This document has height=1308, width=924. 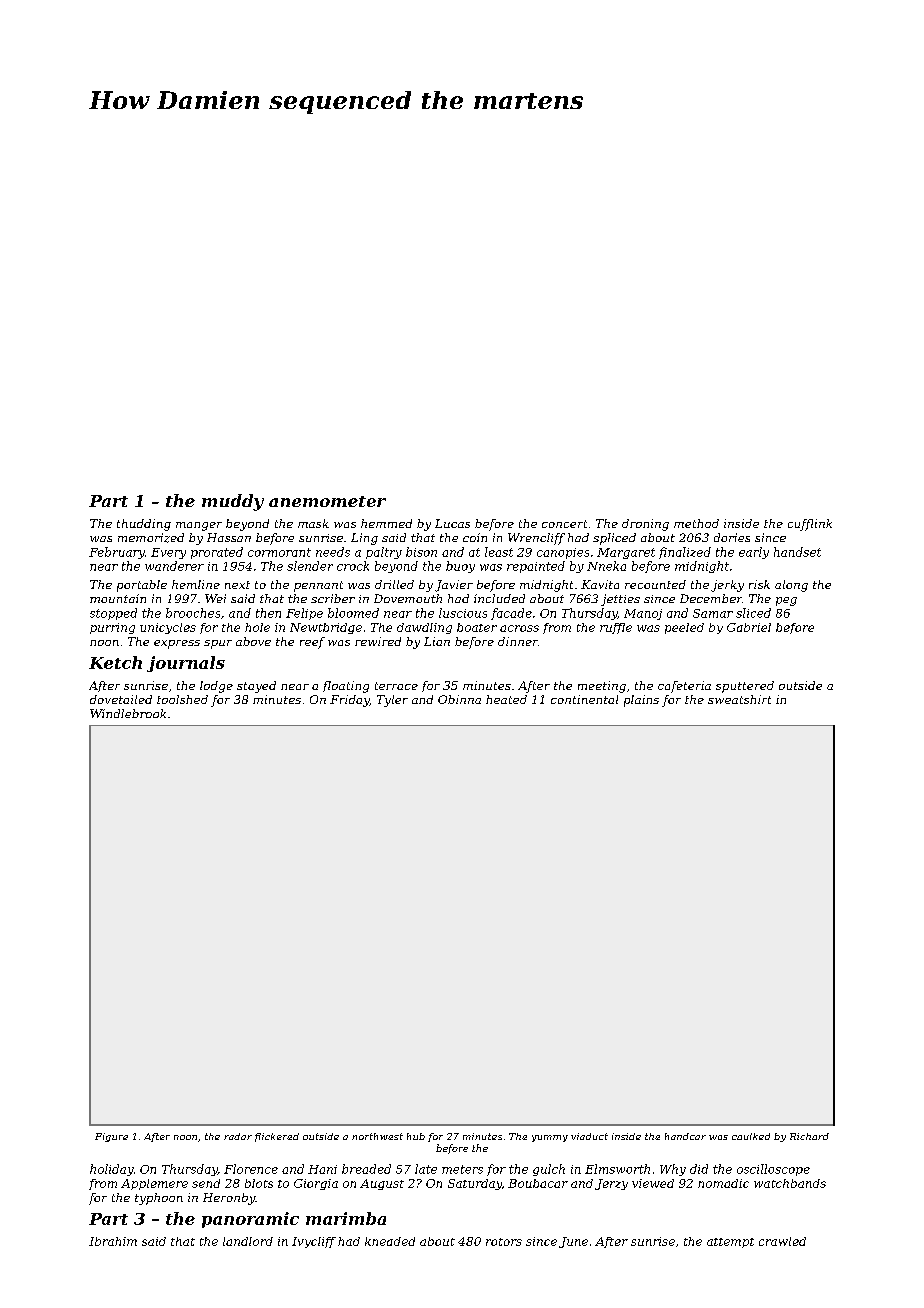 I want to click on Figure, so click(x=111, y=1137).
